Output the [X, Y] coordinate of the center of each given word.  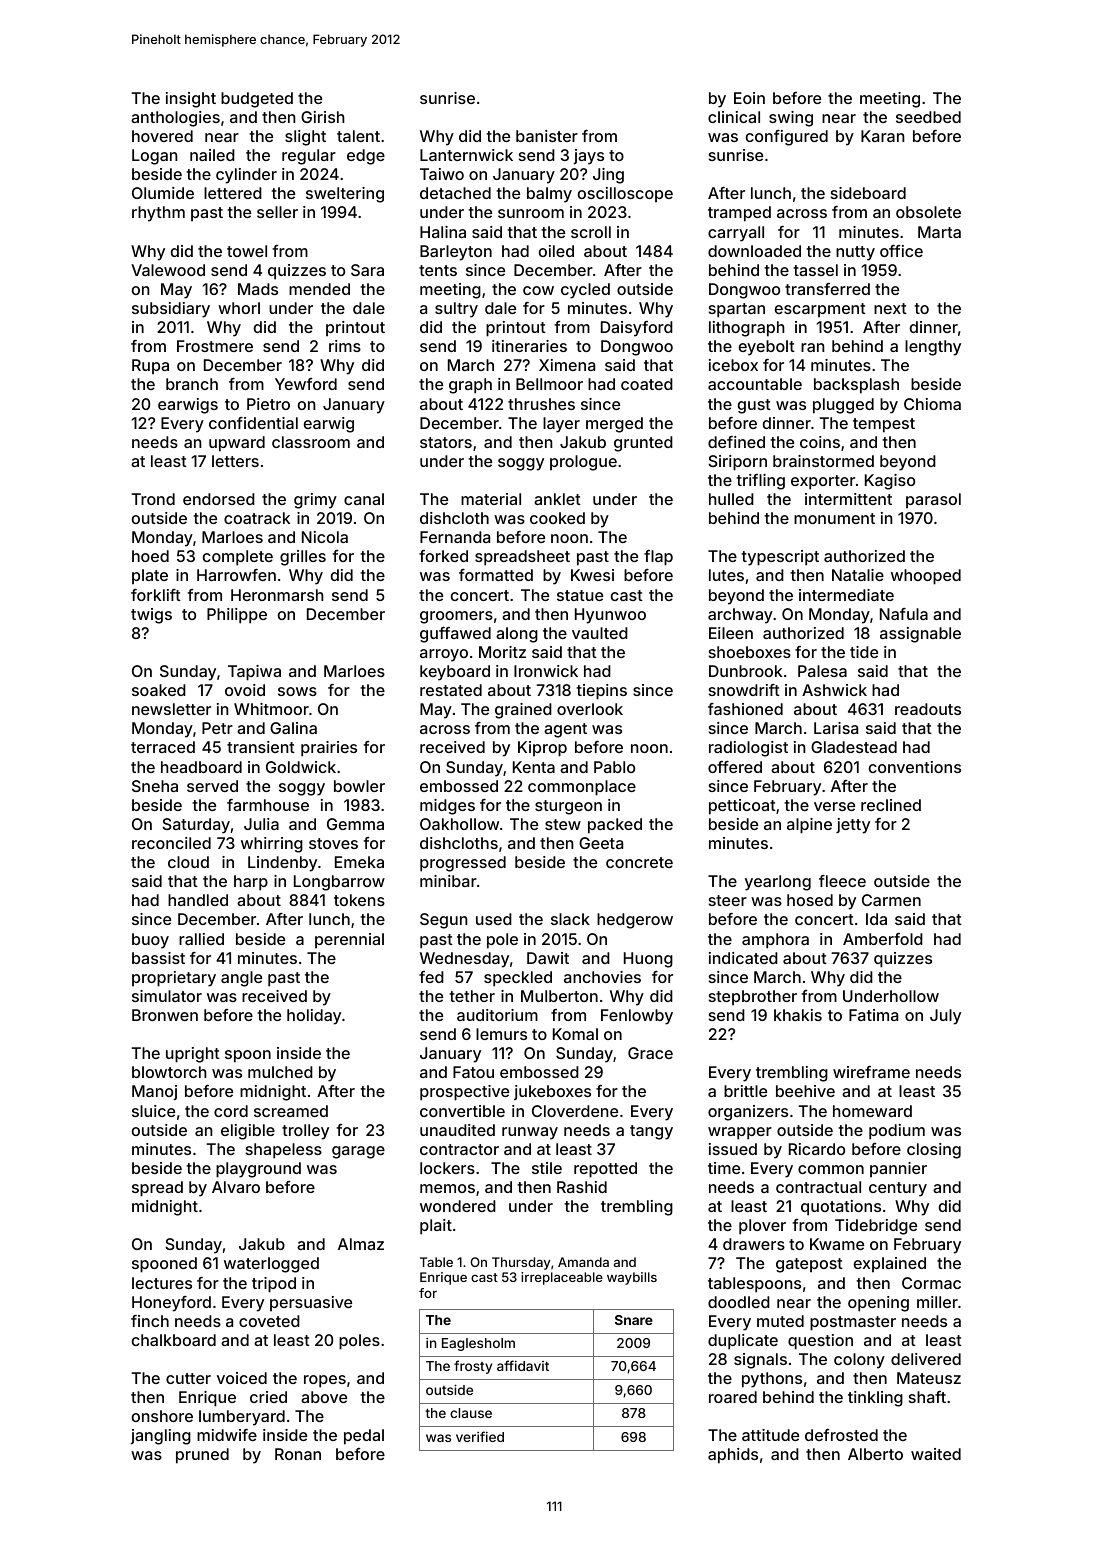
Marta [939, 232]
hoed [150, 556]
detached [455, 193]
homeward [872, 1111]
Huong [648, 960]
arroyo [444, 655]
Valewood [168, 270]
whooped [926, 577]
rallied [201, 939]
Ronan [298, 1454]
